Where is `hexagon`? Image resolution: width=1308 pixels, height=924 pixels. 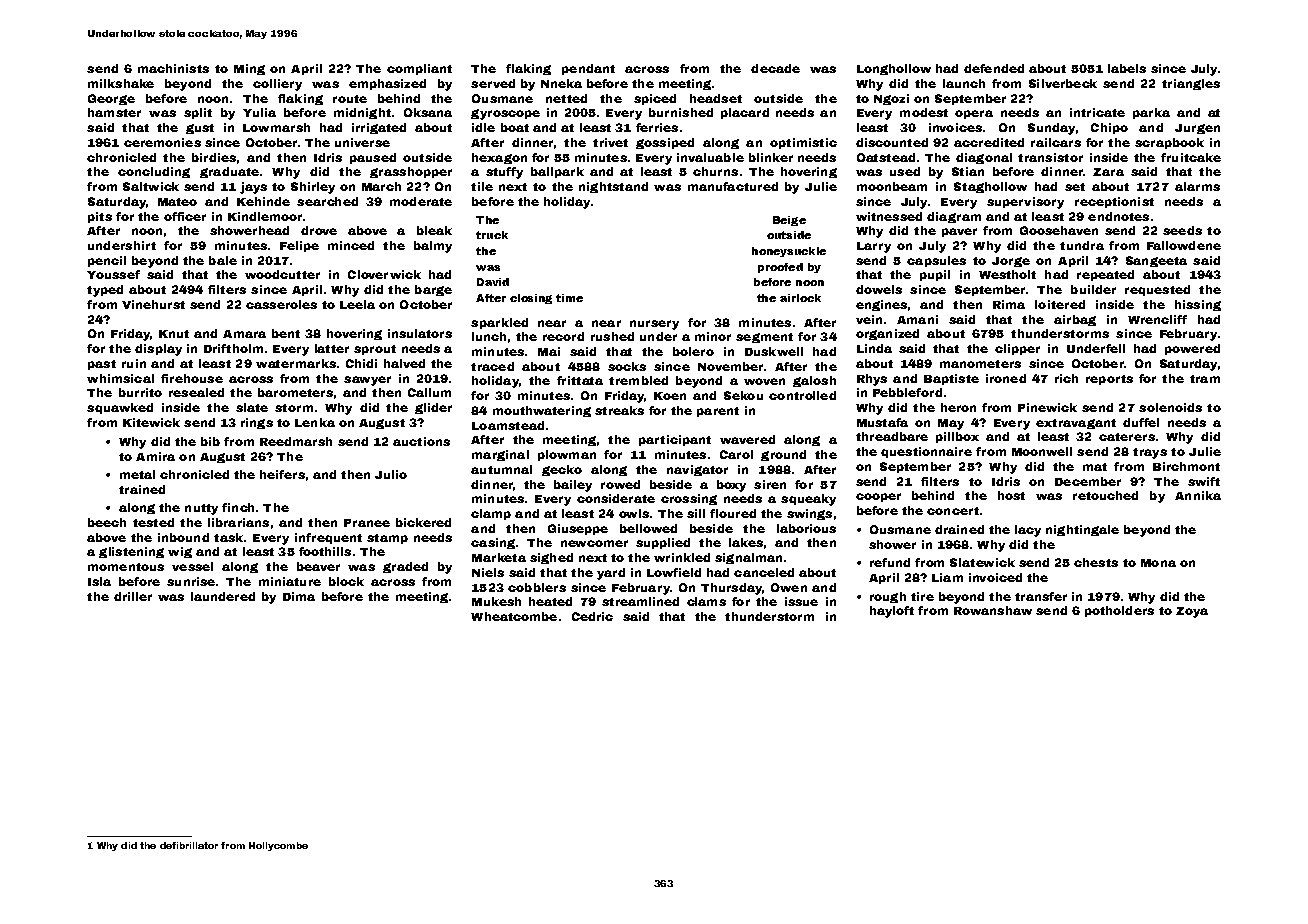 hexagon is located at coordinates (499, 158).
